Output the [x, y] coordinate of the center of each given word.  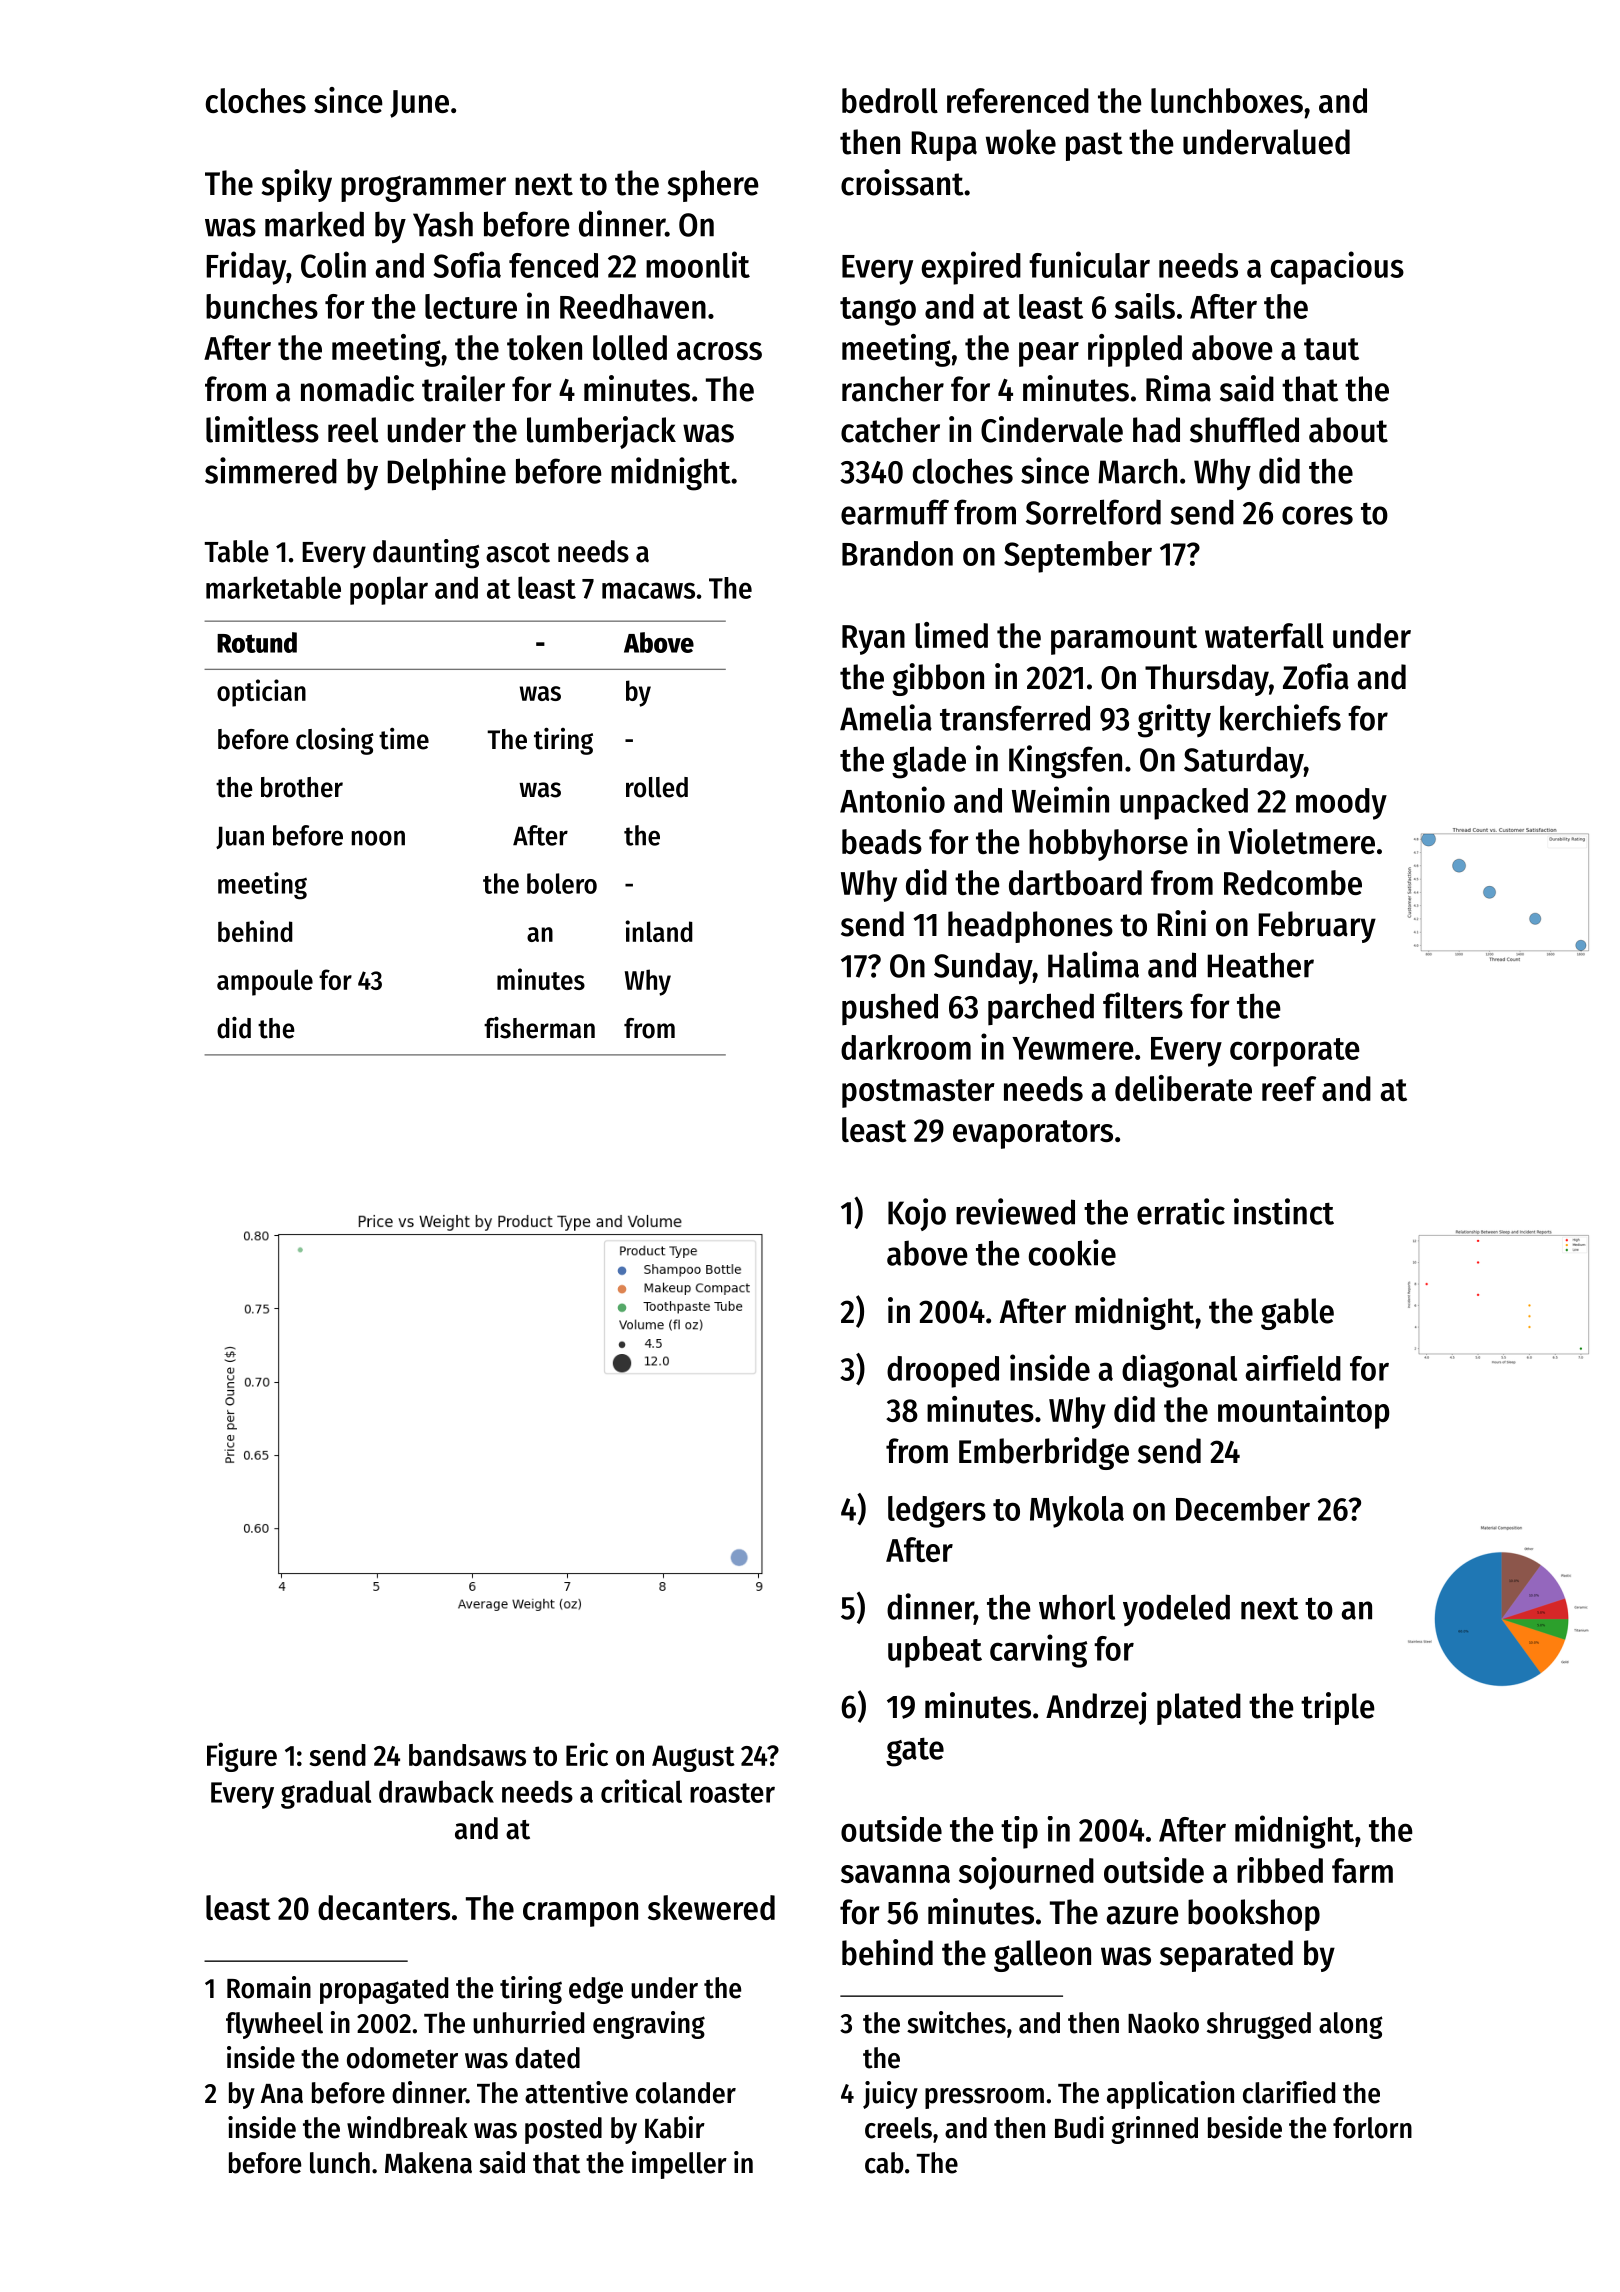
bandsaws [467, 1755]
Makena [428, 2163]
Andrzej [1096, 1708]
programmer [423, 188]
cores [1317, 515]
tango [878, 311]
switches [956, 2022]
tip [1019, 1832]
